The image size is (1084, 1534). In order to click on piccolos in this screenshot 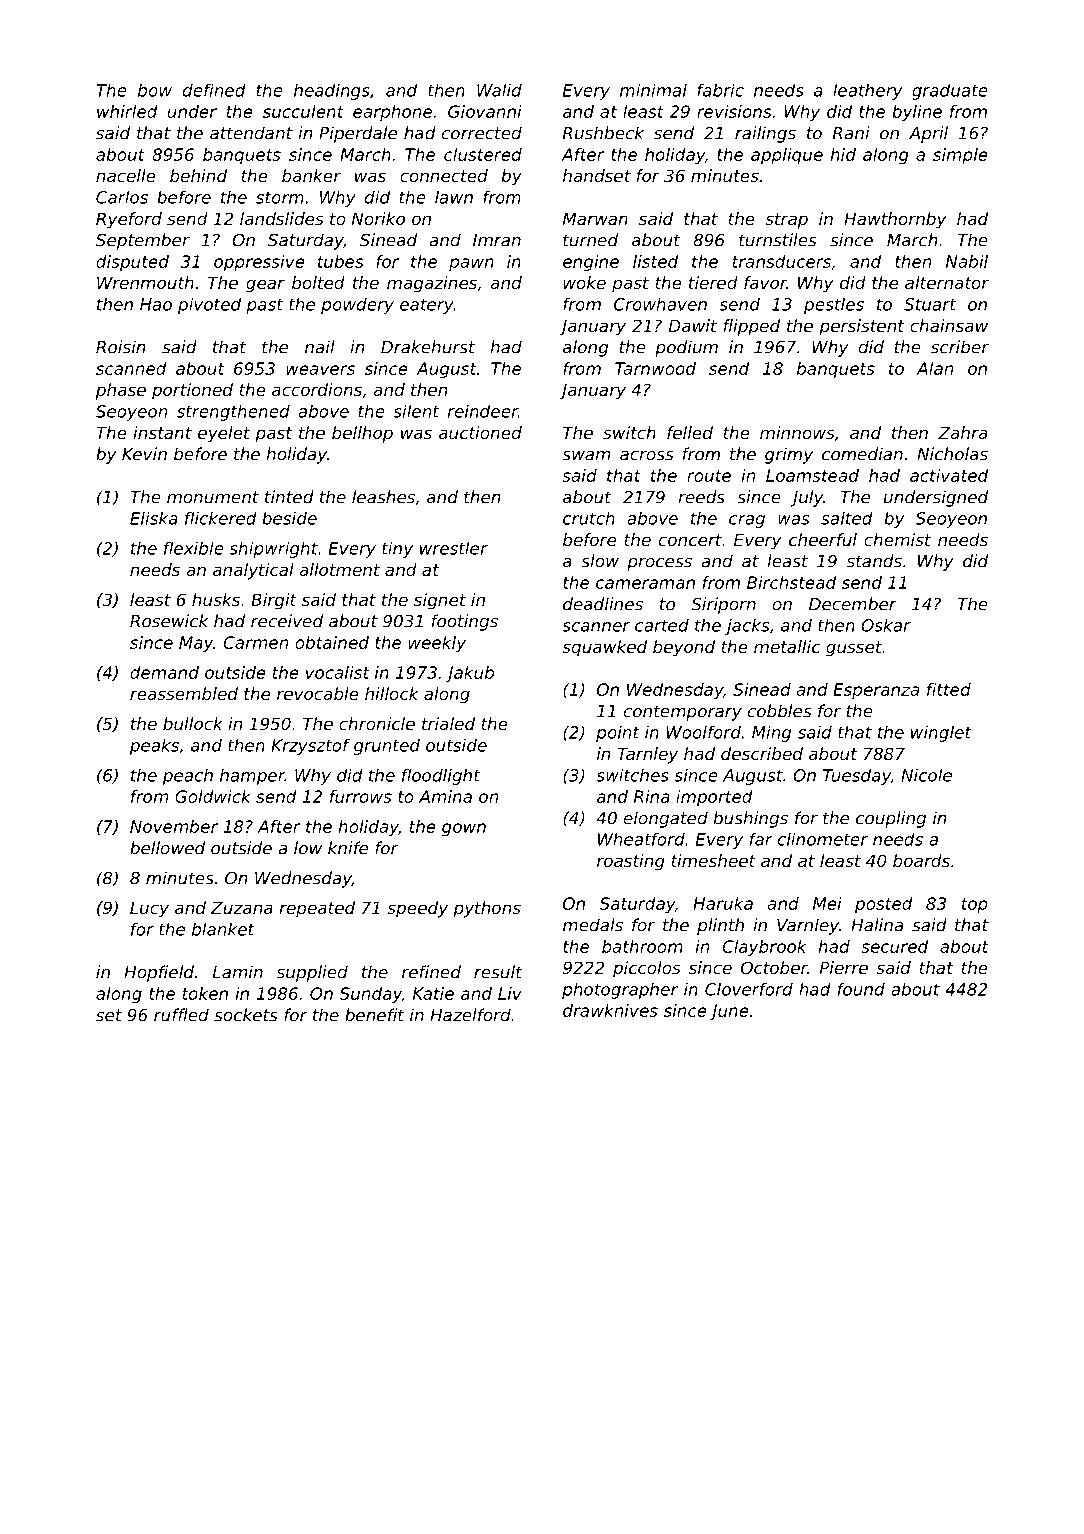, I will do `click(647, 969)`.
